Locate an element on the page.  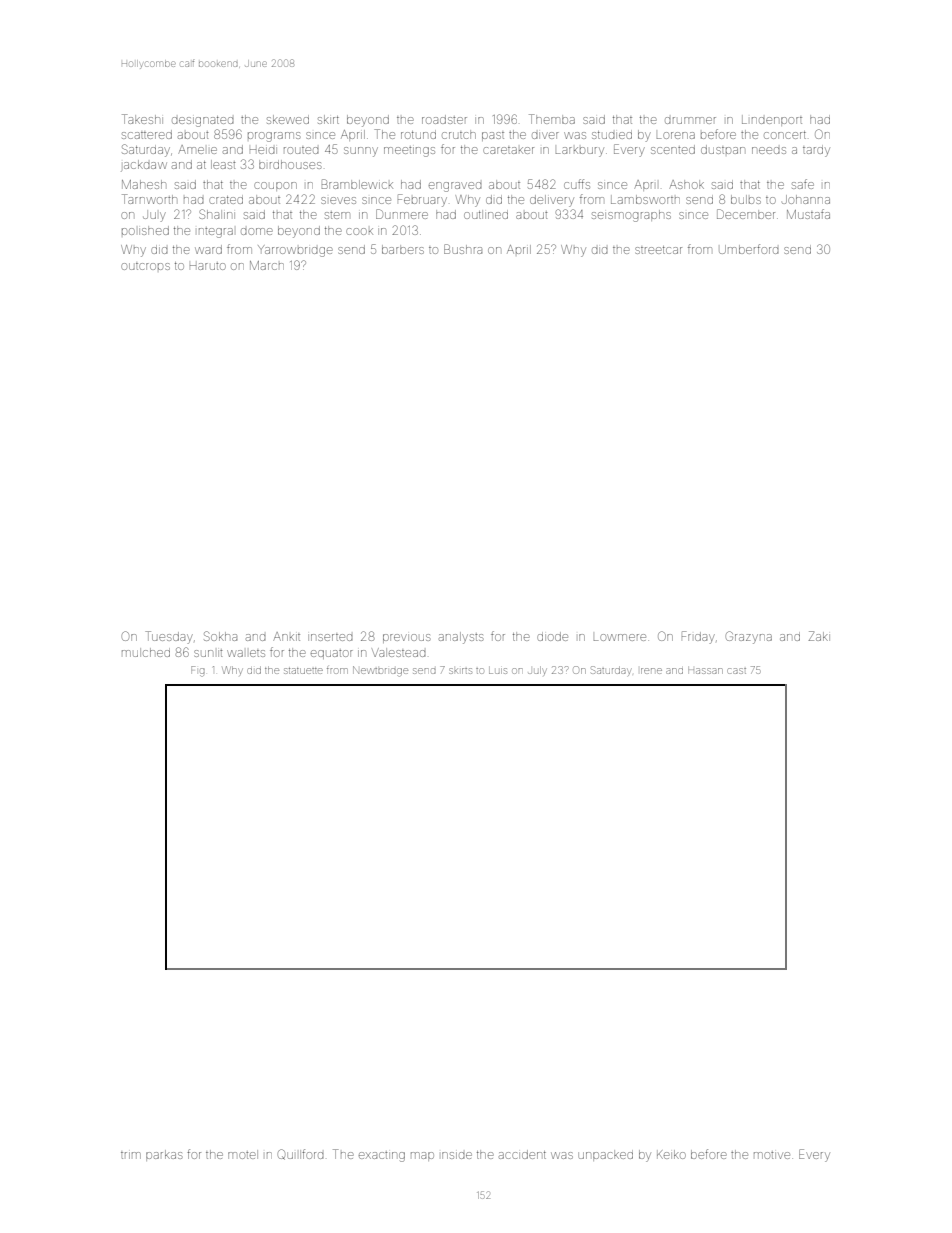
Umberford is located at coordinates (748, 249).
